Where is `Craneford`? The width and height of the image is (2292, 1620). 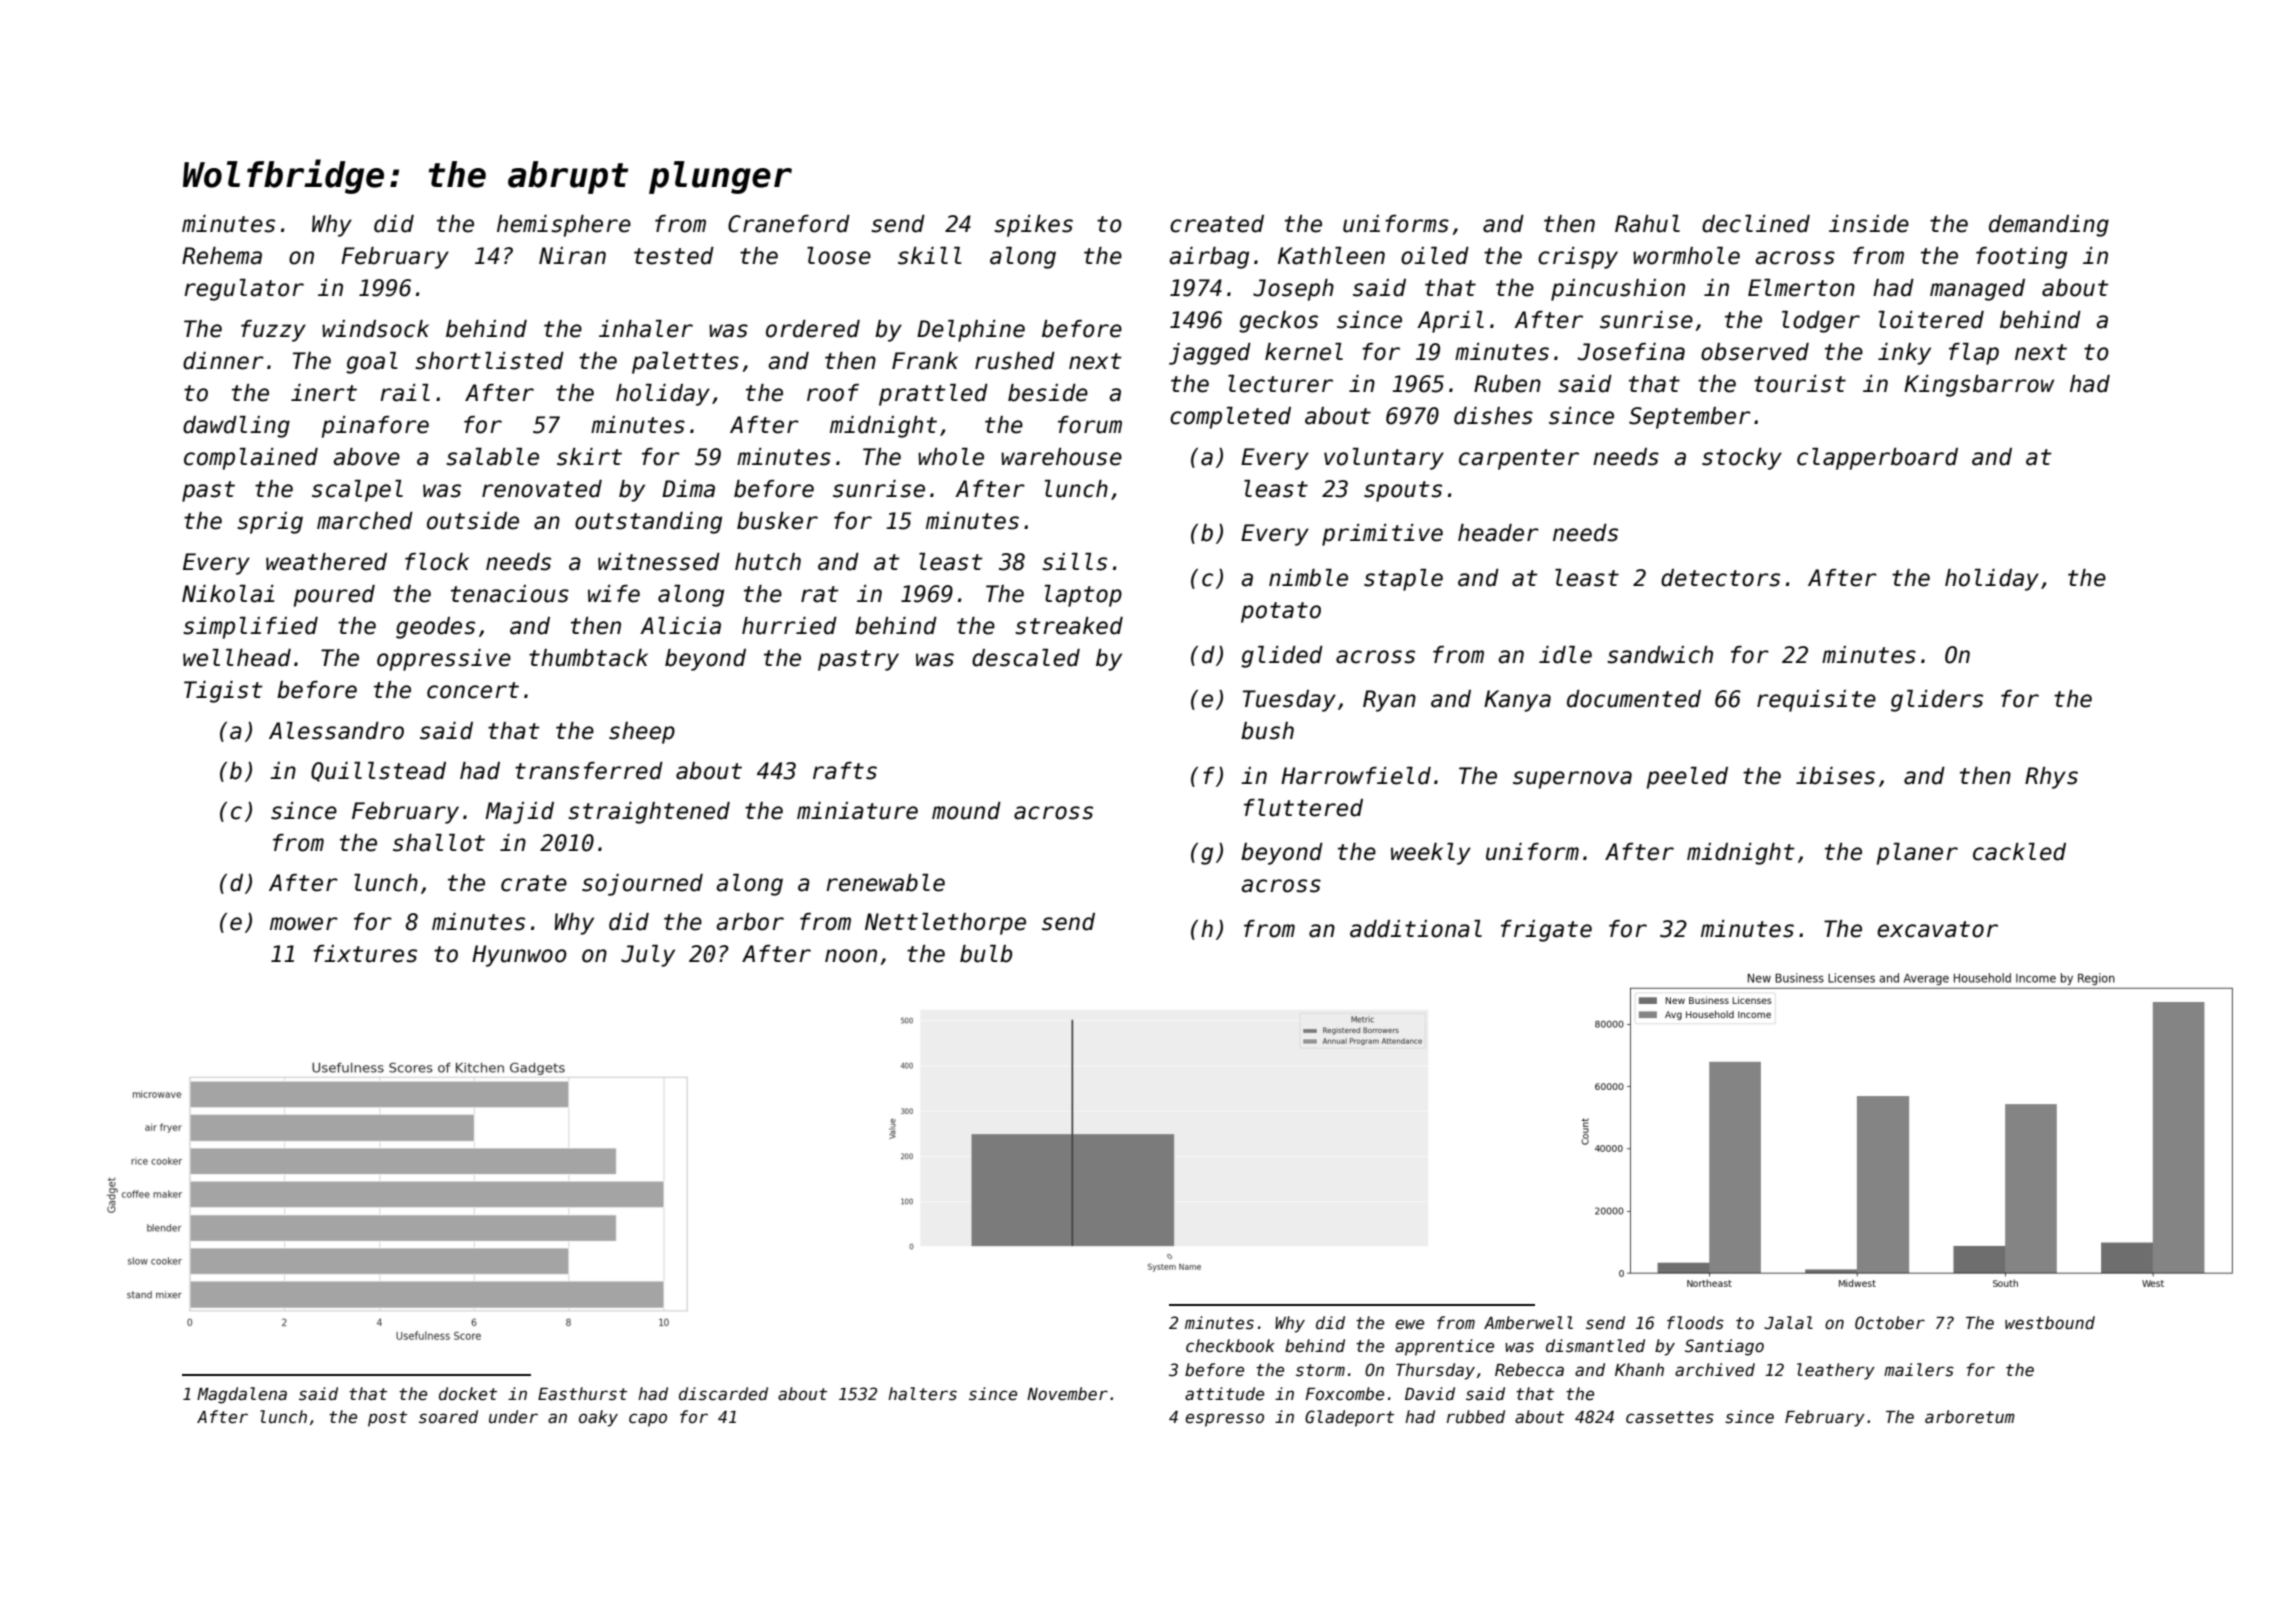 Craneford is located at coordinates (789, 224).
